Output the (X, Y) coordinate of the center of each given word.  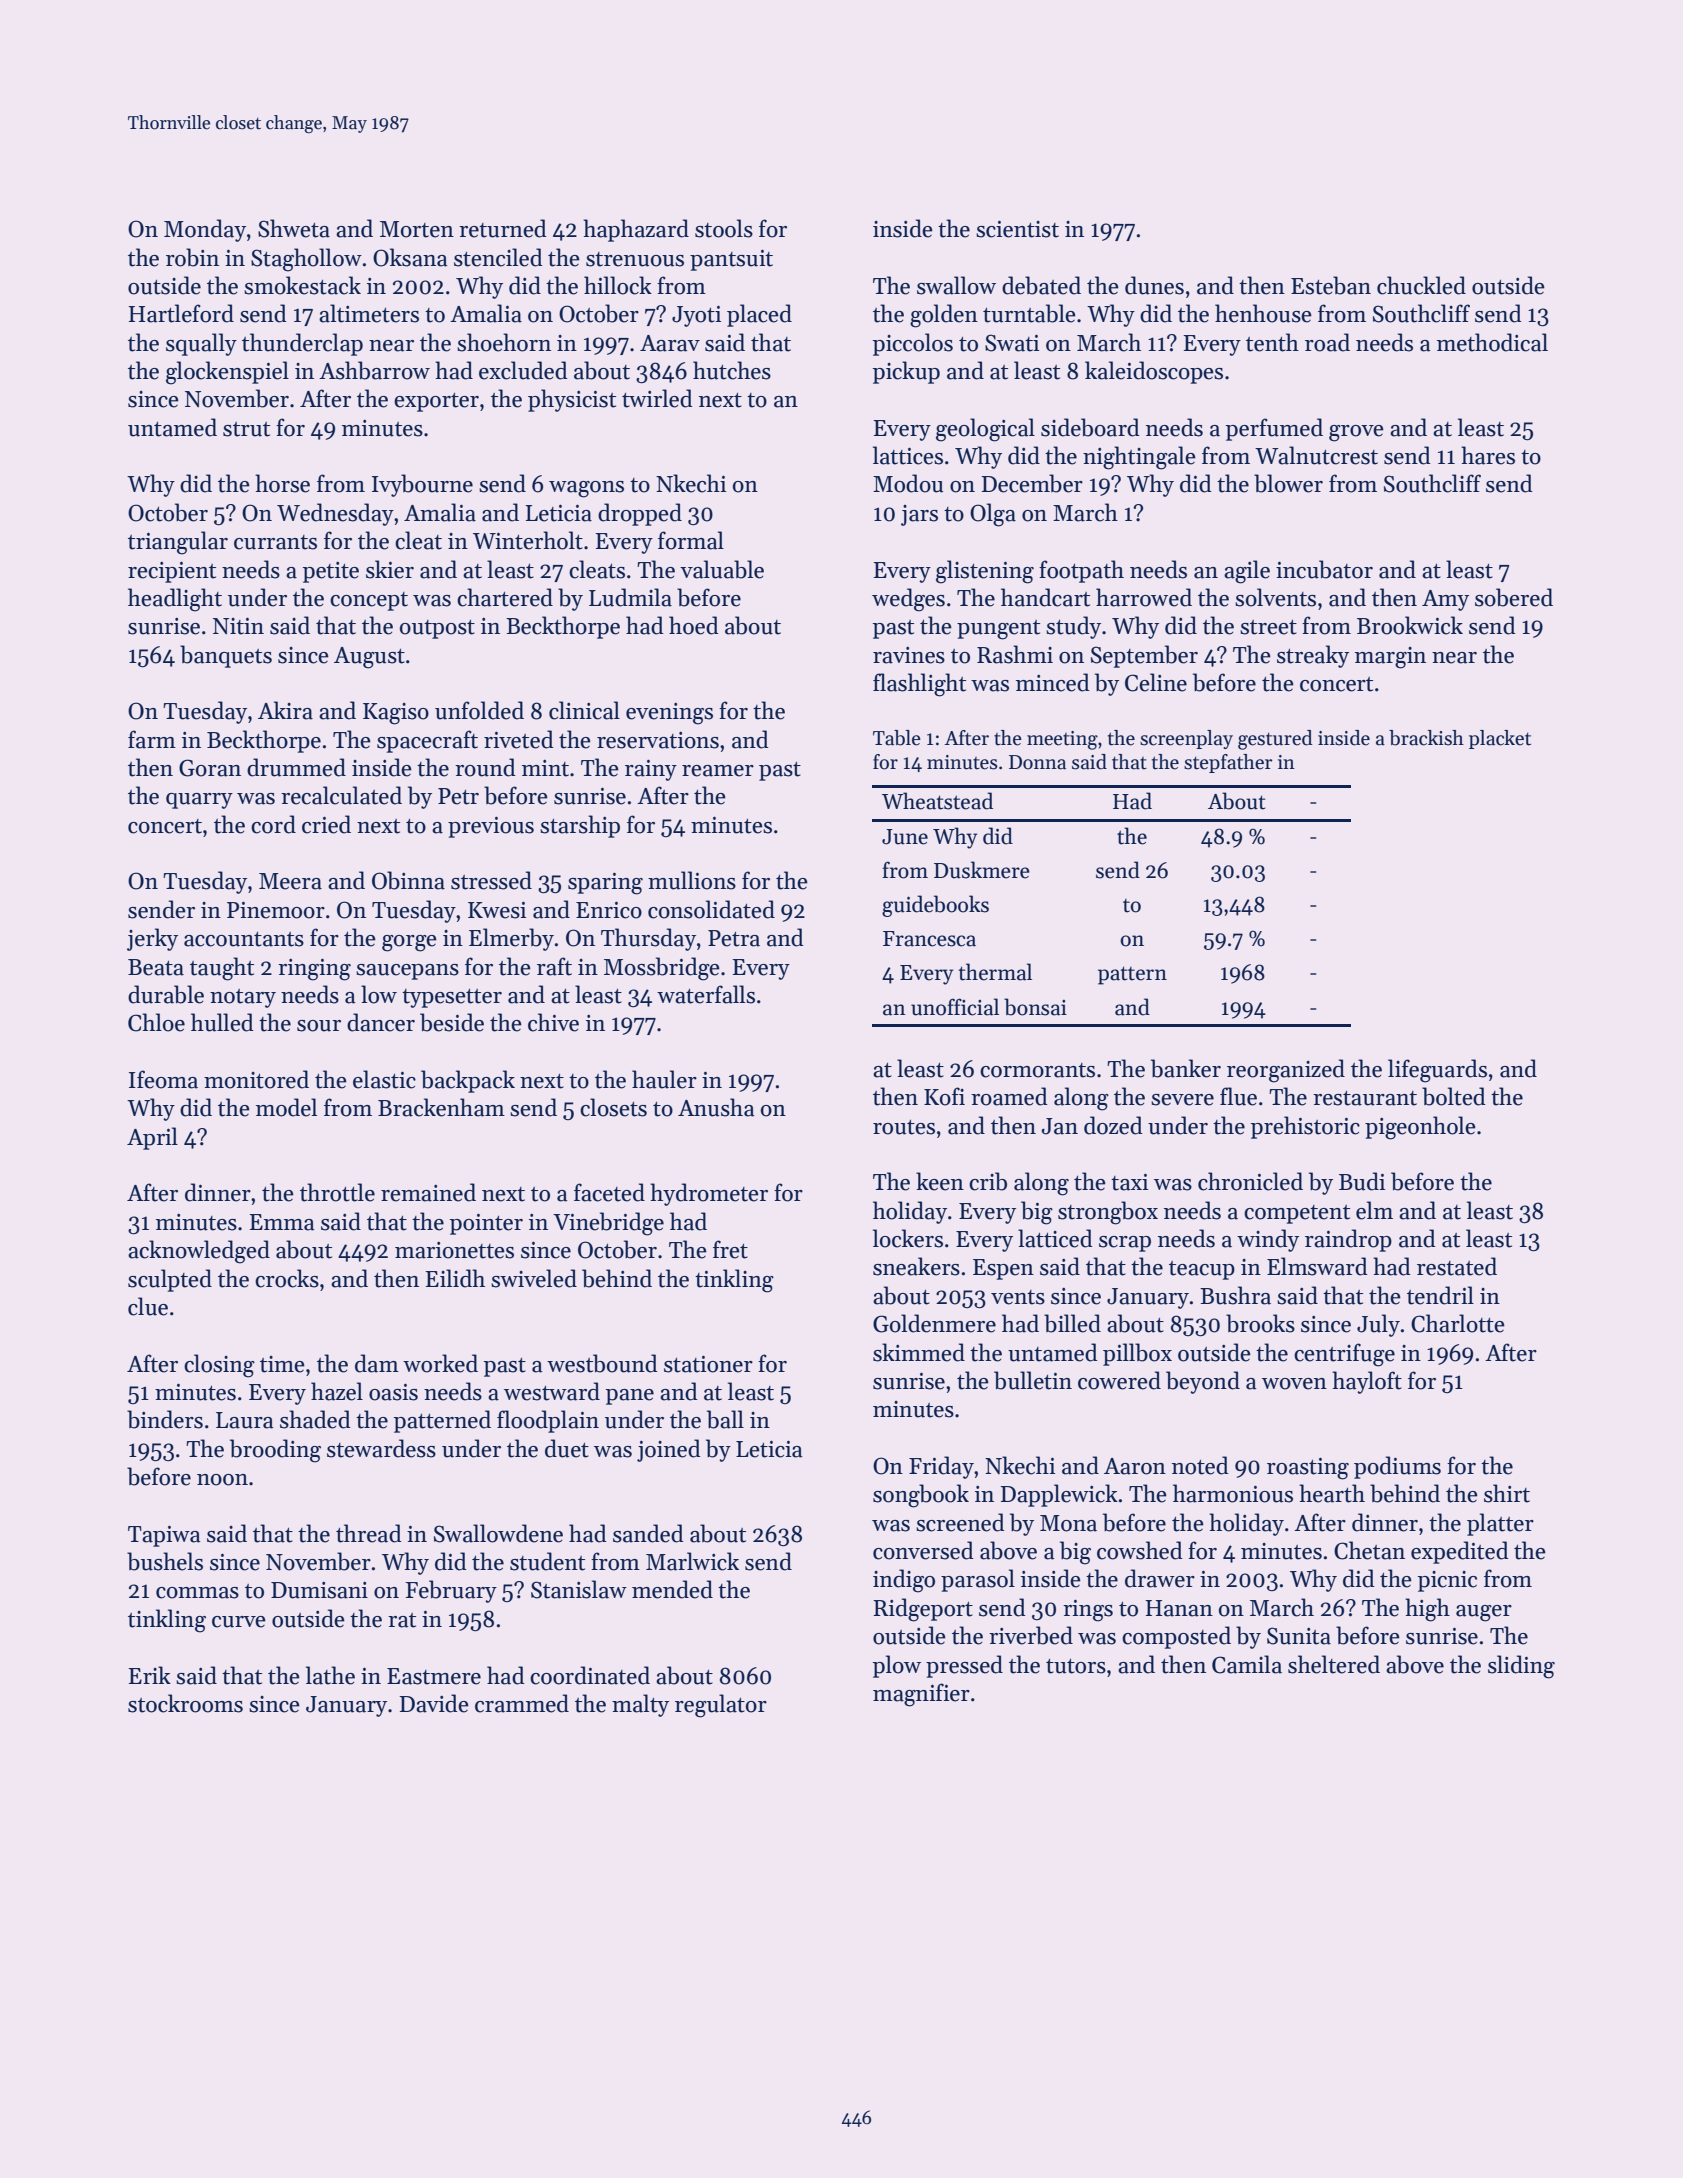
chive (553, 1022)
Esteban (1331, 285)
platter (1500, 1524)
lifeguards (1437, 1071)
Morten (417, 229)
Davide (434, 1703)
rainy (651, 770)
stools (724, 228)
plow (897, 1666)
